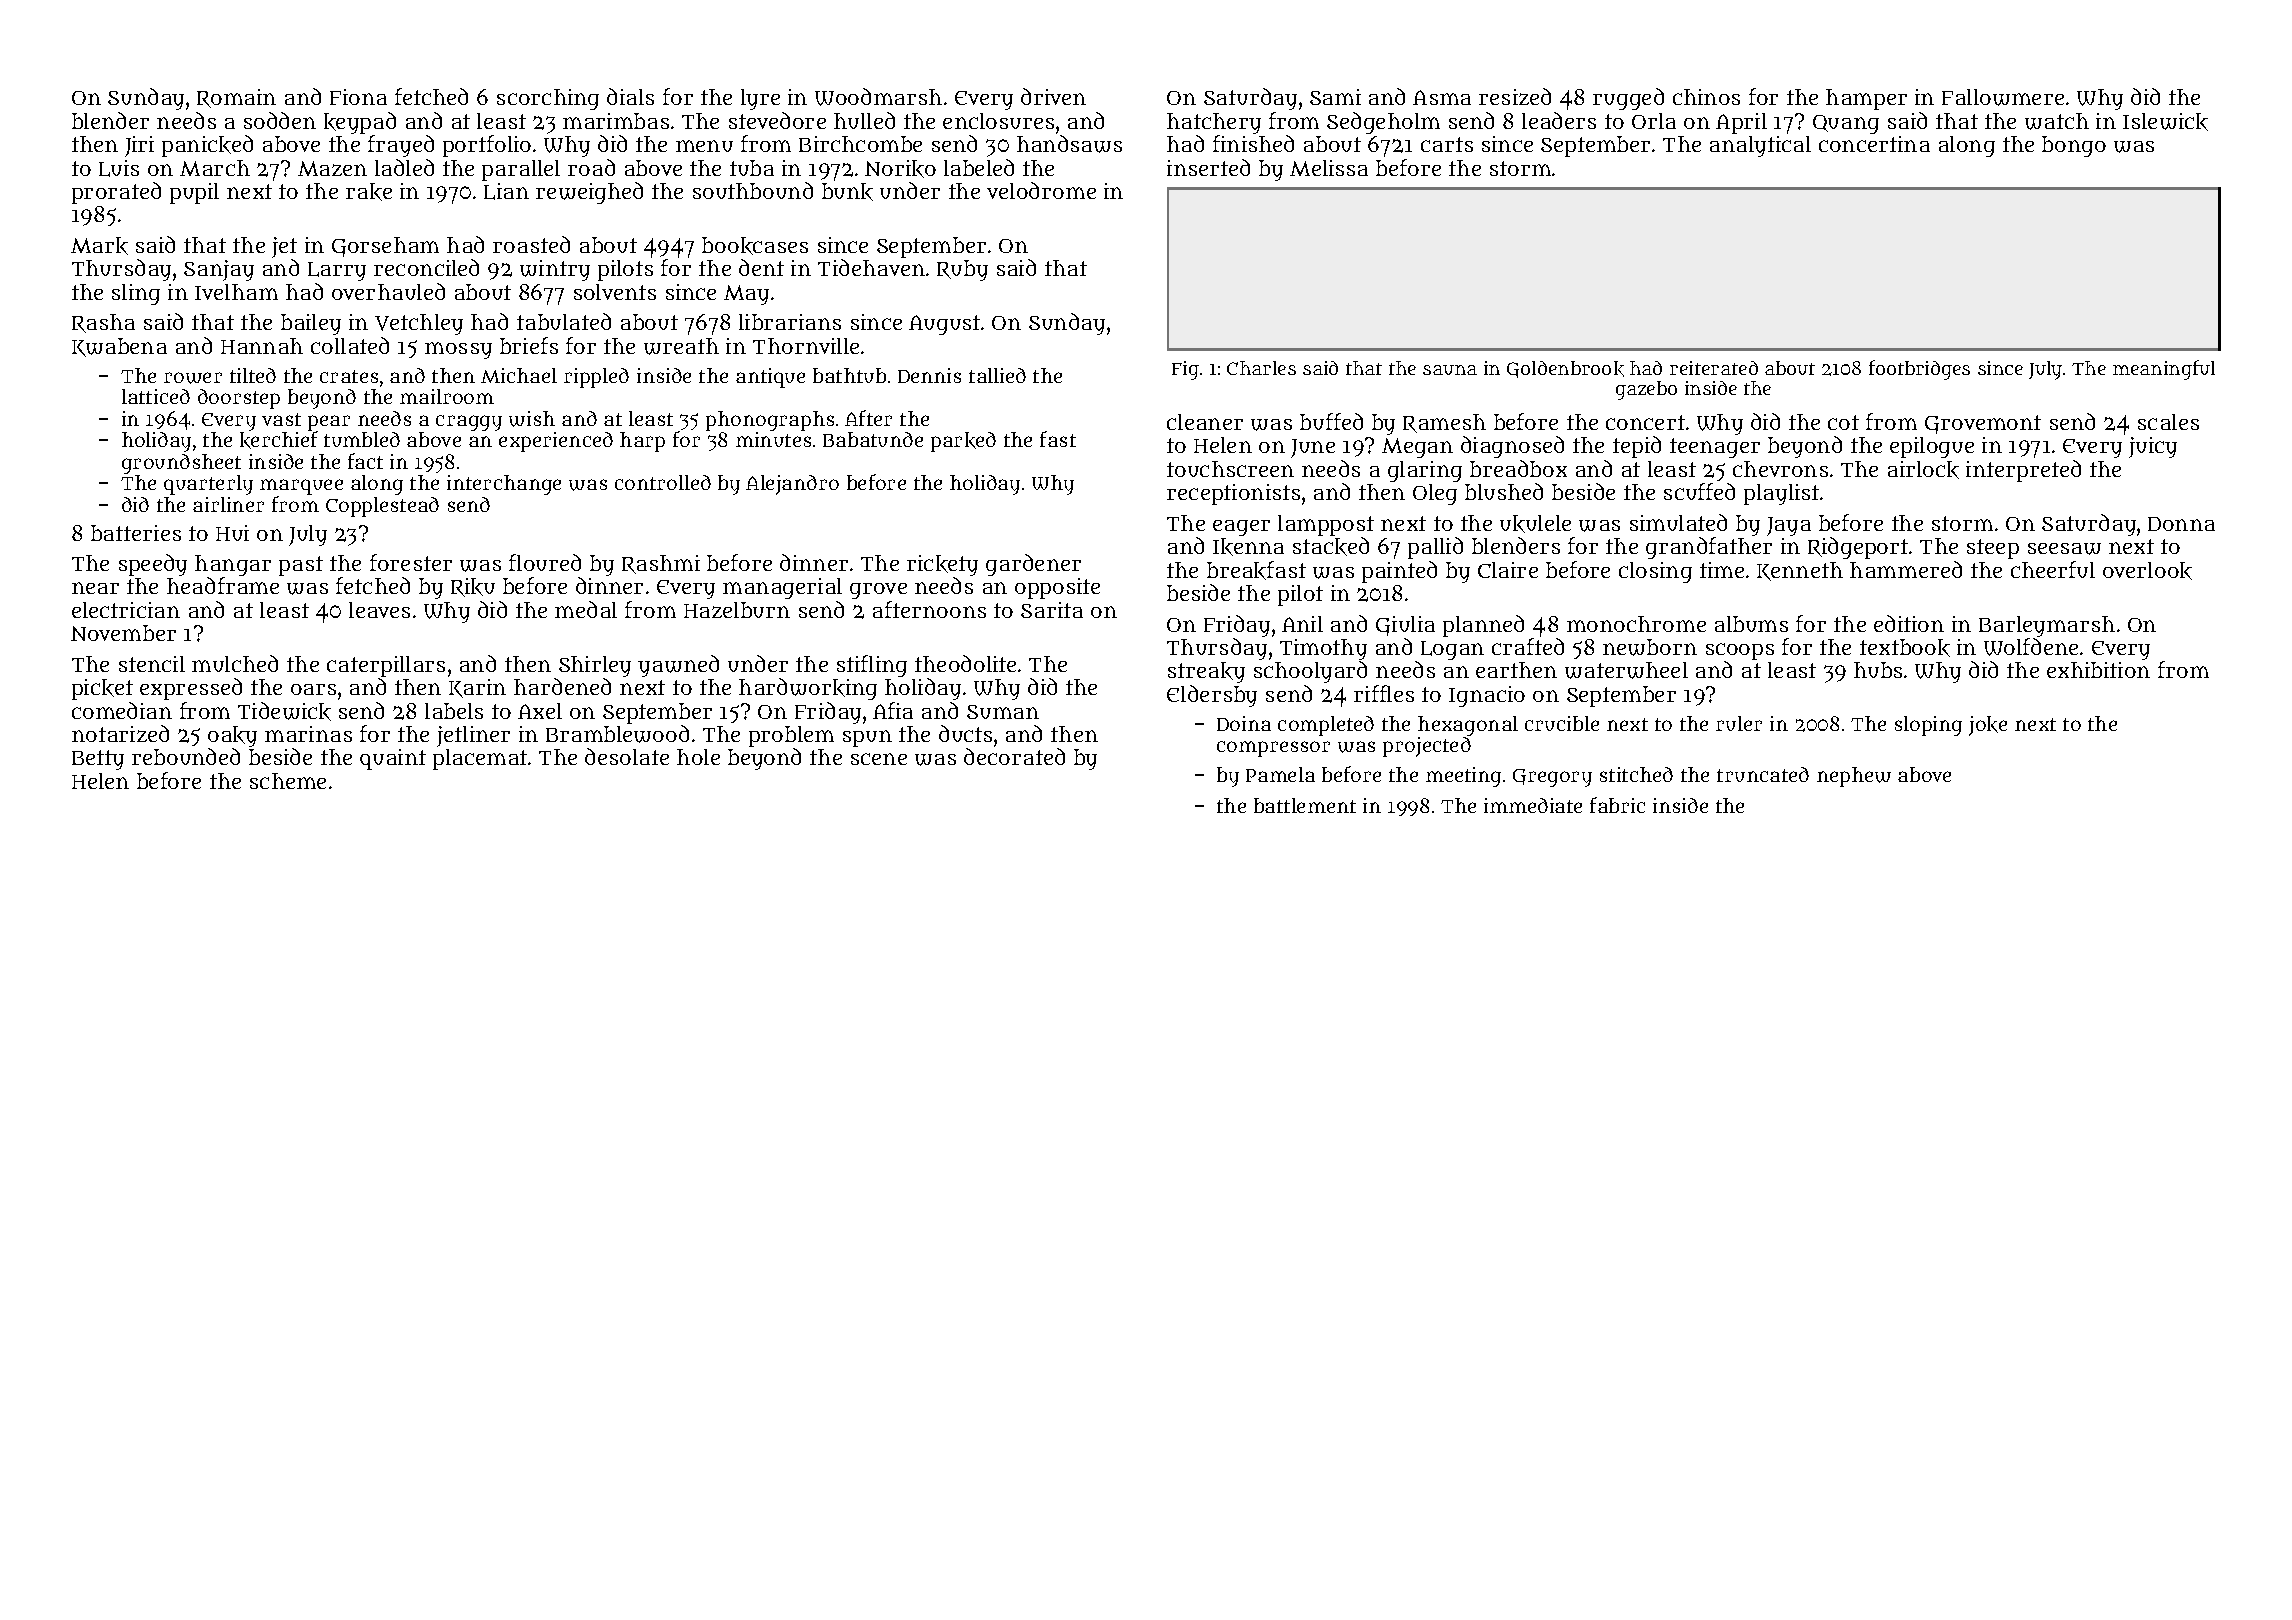  I want to click on mulched, so click(235, 663).
